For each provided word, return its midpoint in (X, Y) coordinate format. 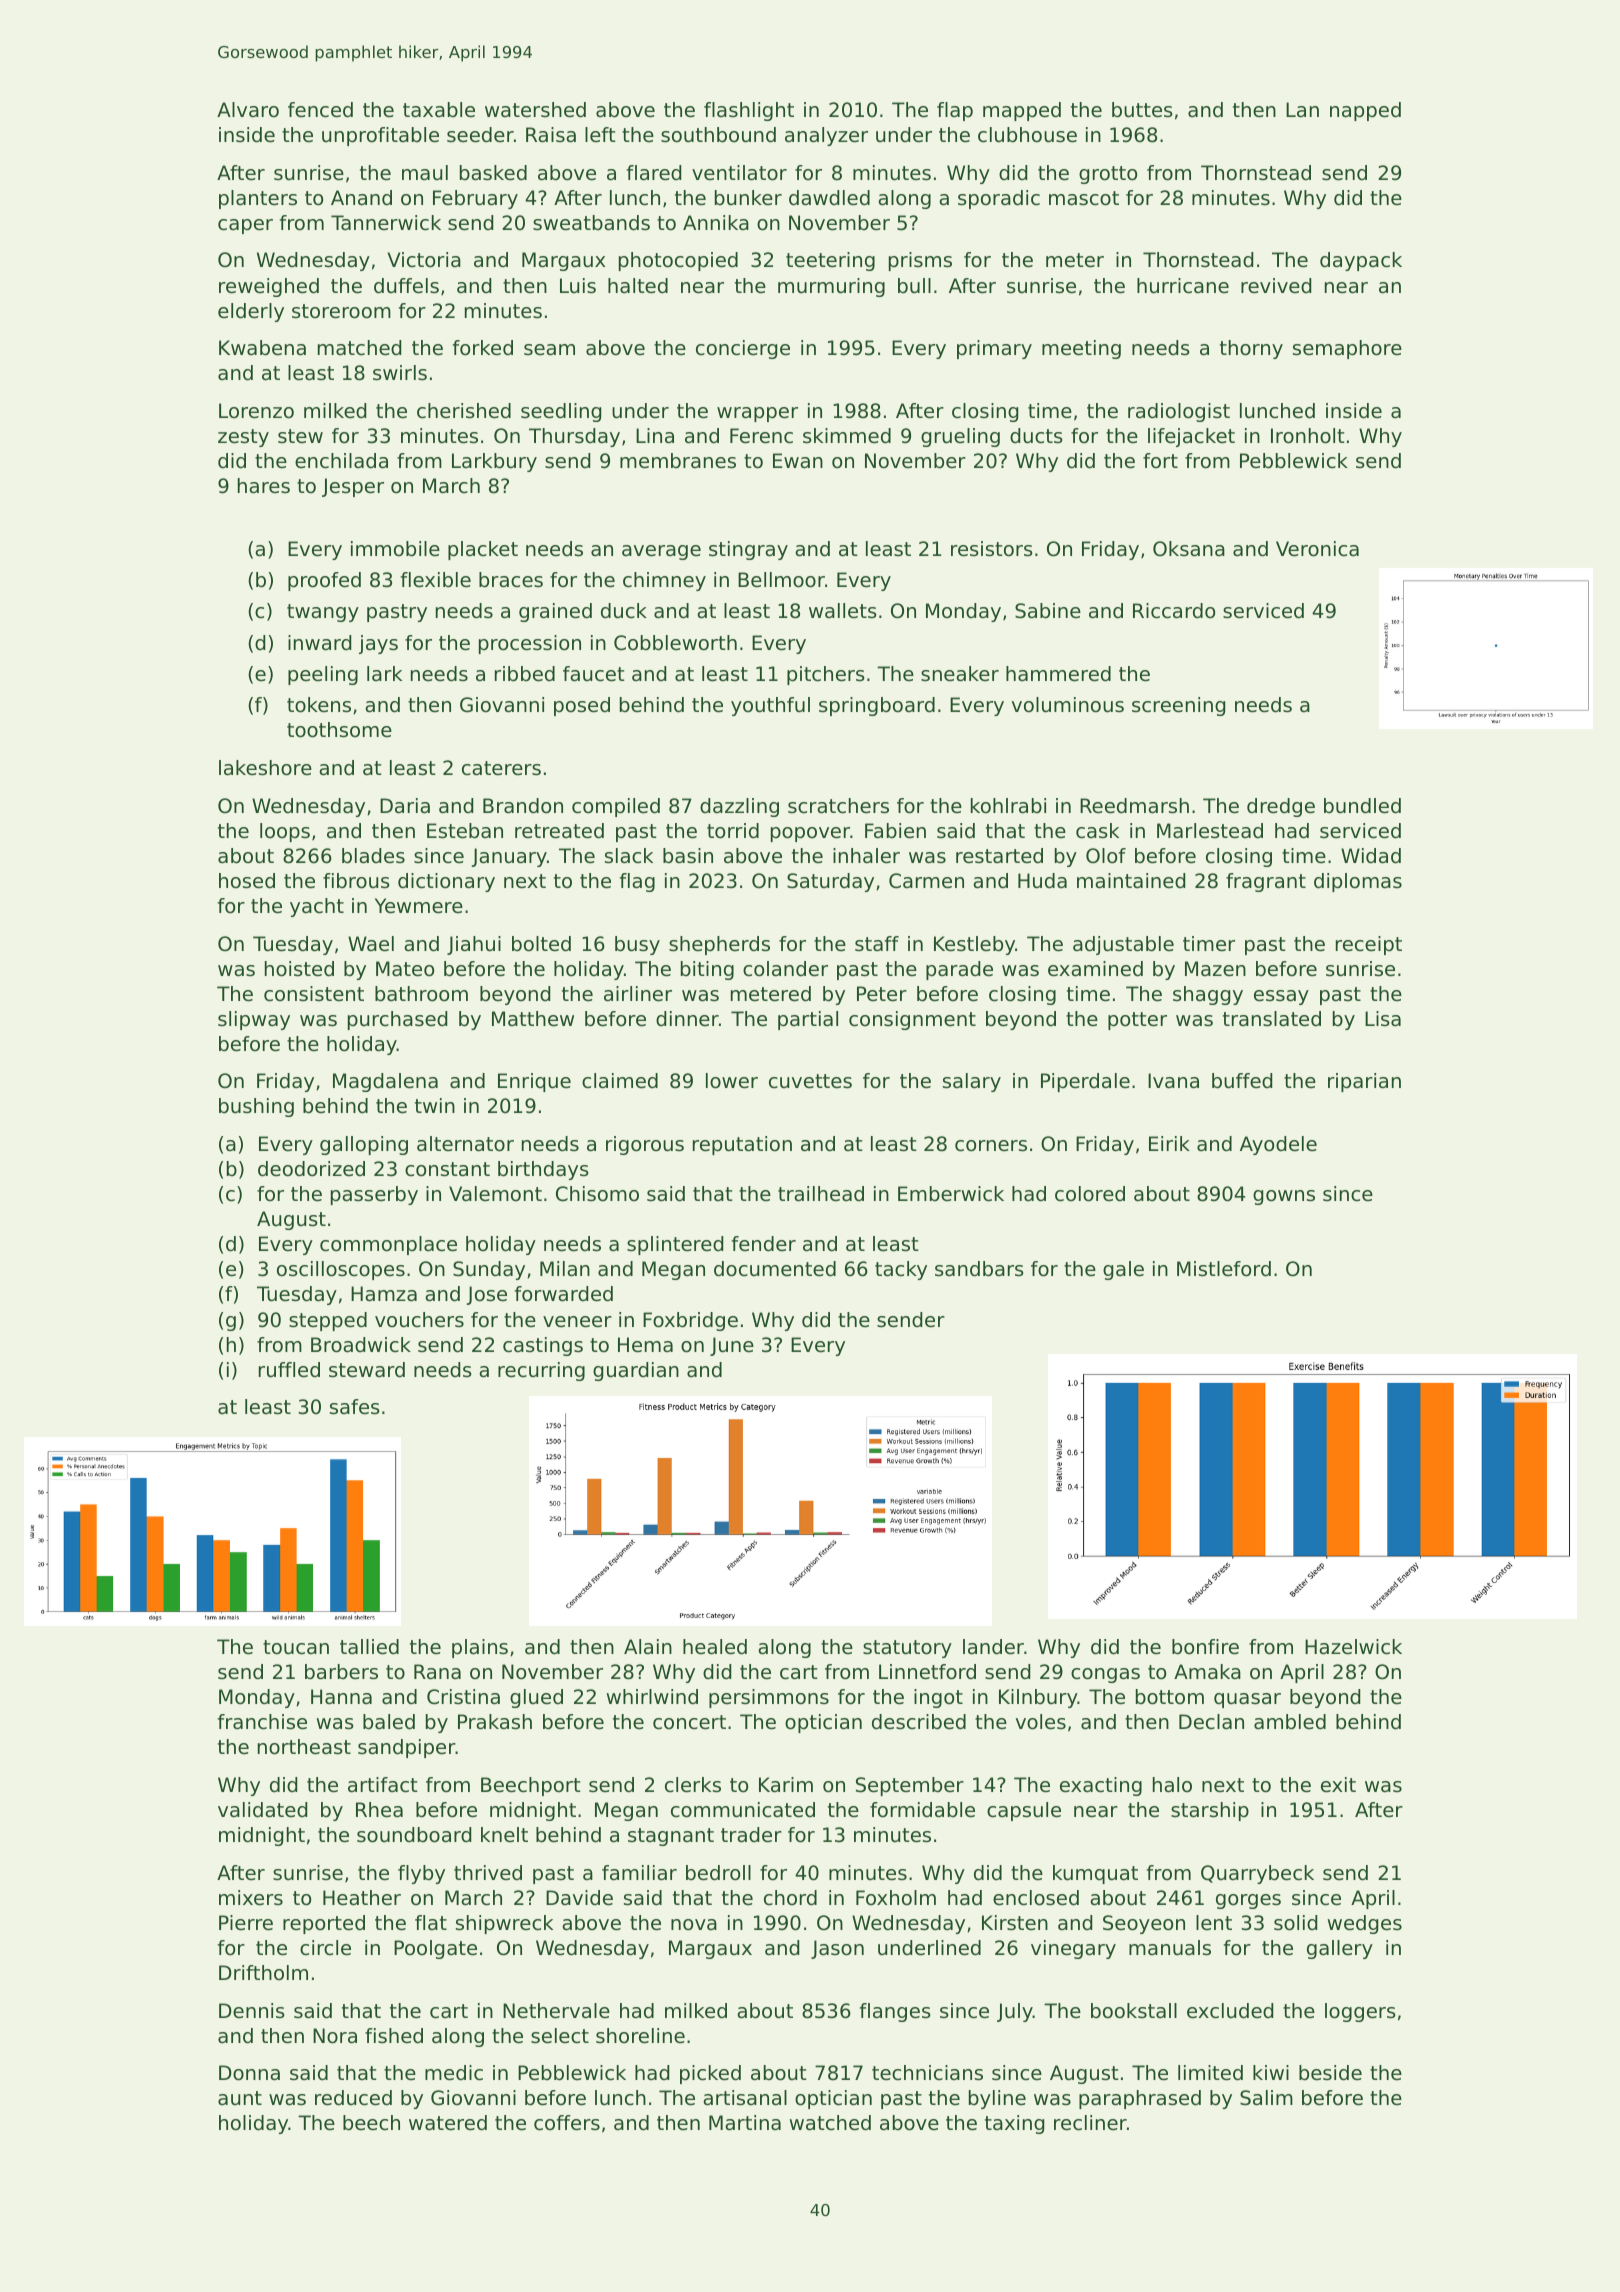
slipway (254, 1020)
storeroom (341, 311)
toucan (296, 1647)
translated (1272, 1019)
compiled (616, 807)
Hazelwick (1353, 1647)
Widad (1371, 856)
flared (654, 173)
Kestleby (974, 945)
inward (319, 643)
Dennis (252, 2011)
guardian (636, 1371)
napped (1365, 111)
